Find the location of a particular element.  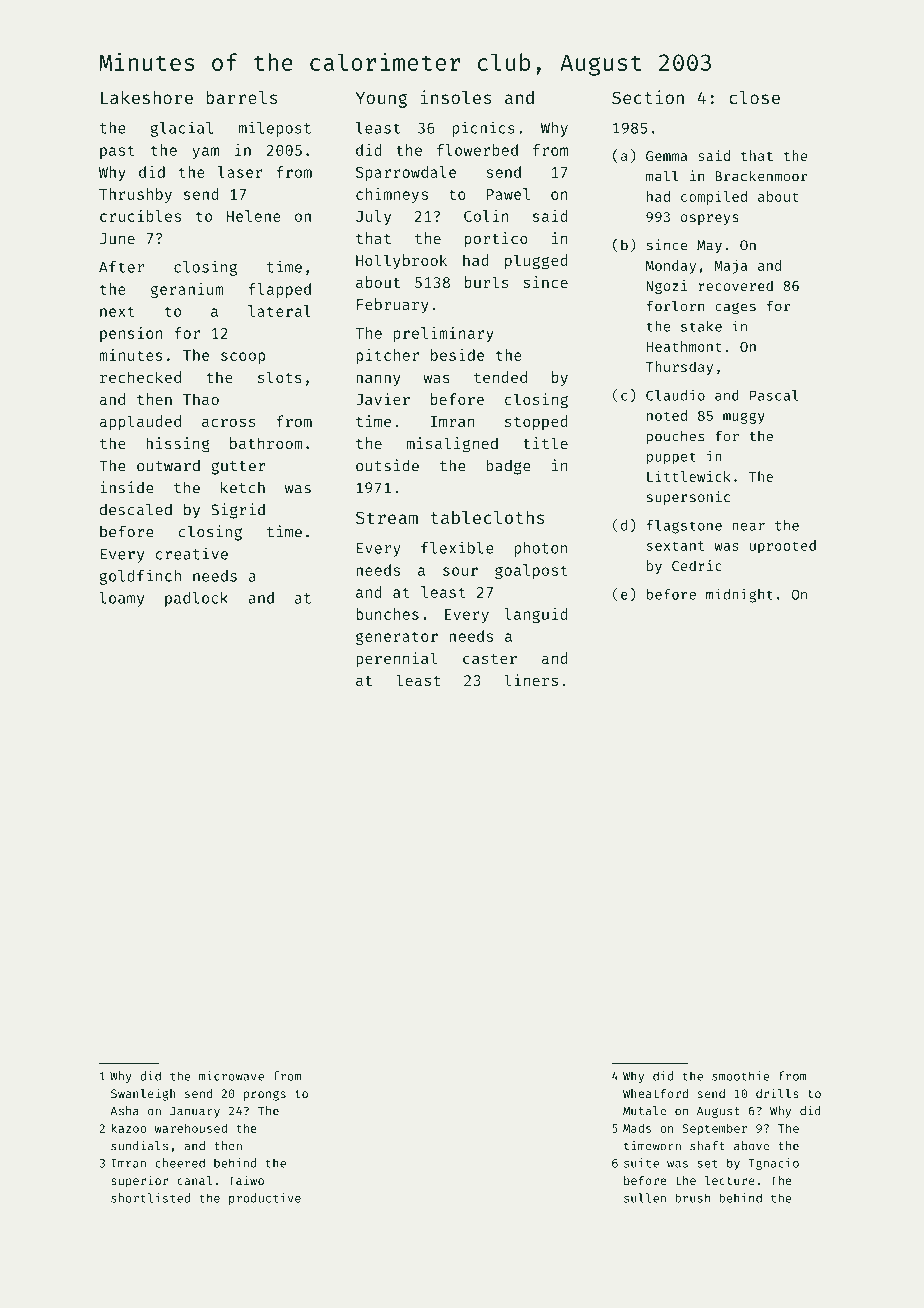

Helene is located at coordinates (254, 216).
